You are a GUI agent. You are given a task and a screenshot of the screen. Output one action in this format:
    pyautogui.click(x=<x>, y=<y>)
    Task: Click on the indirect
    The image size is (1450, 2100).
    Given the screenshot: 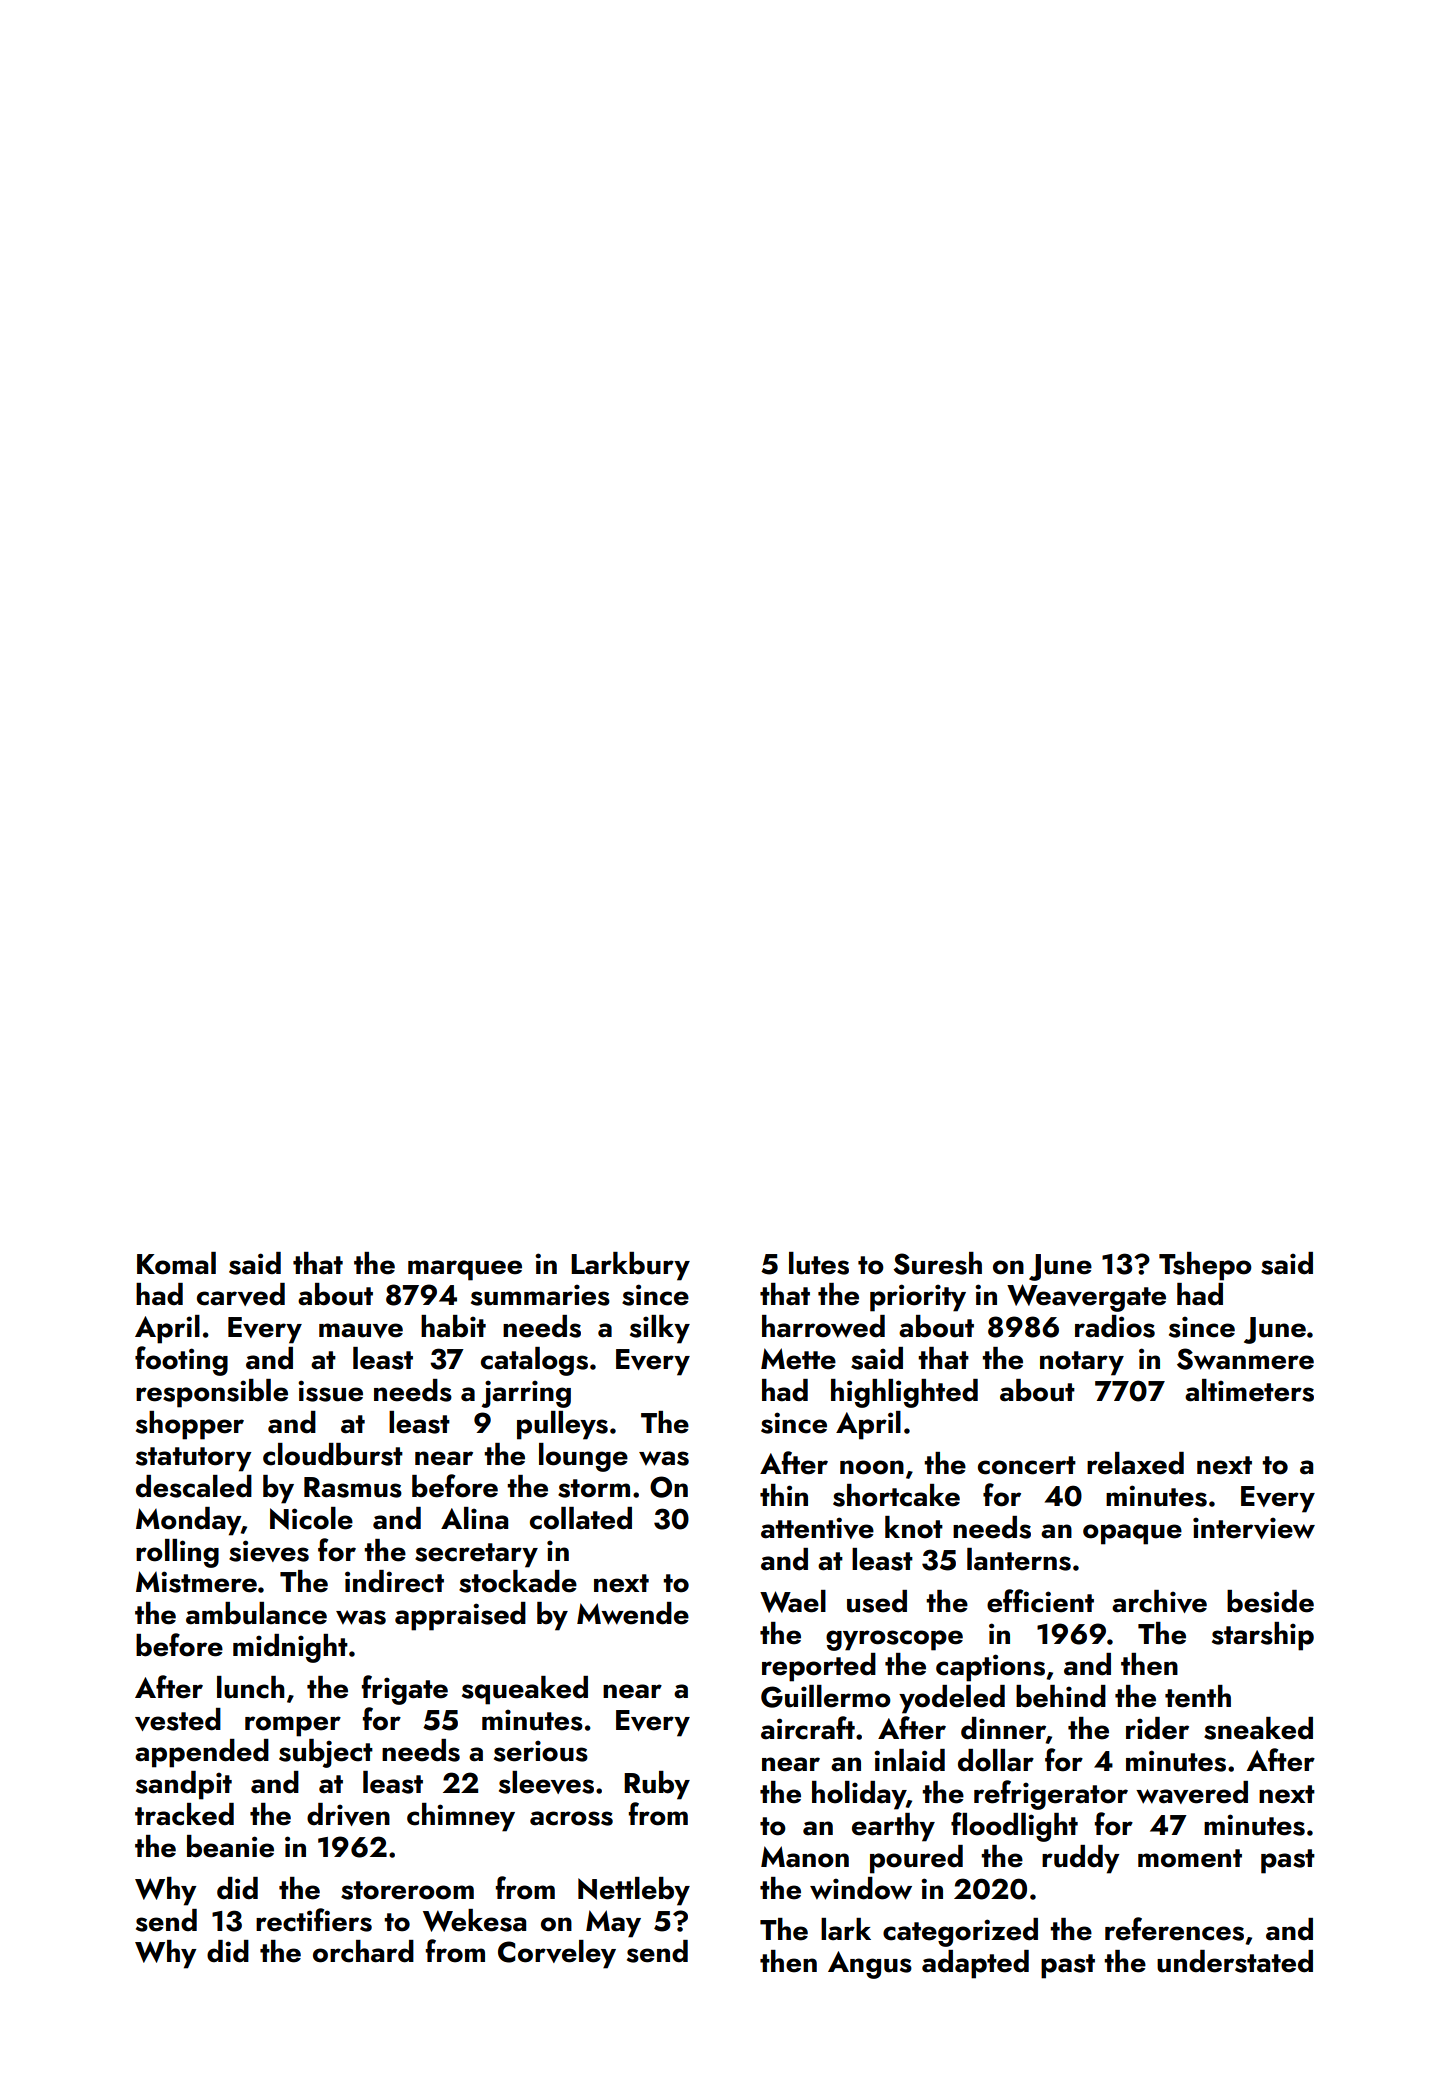 What is the action you would take?
    pyautogui.click(x=394, y=1581)
